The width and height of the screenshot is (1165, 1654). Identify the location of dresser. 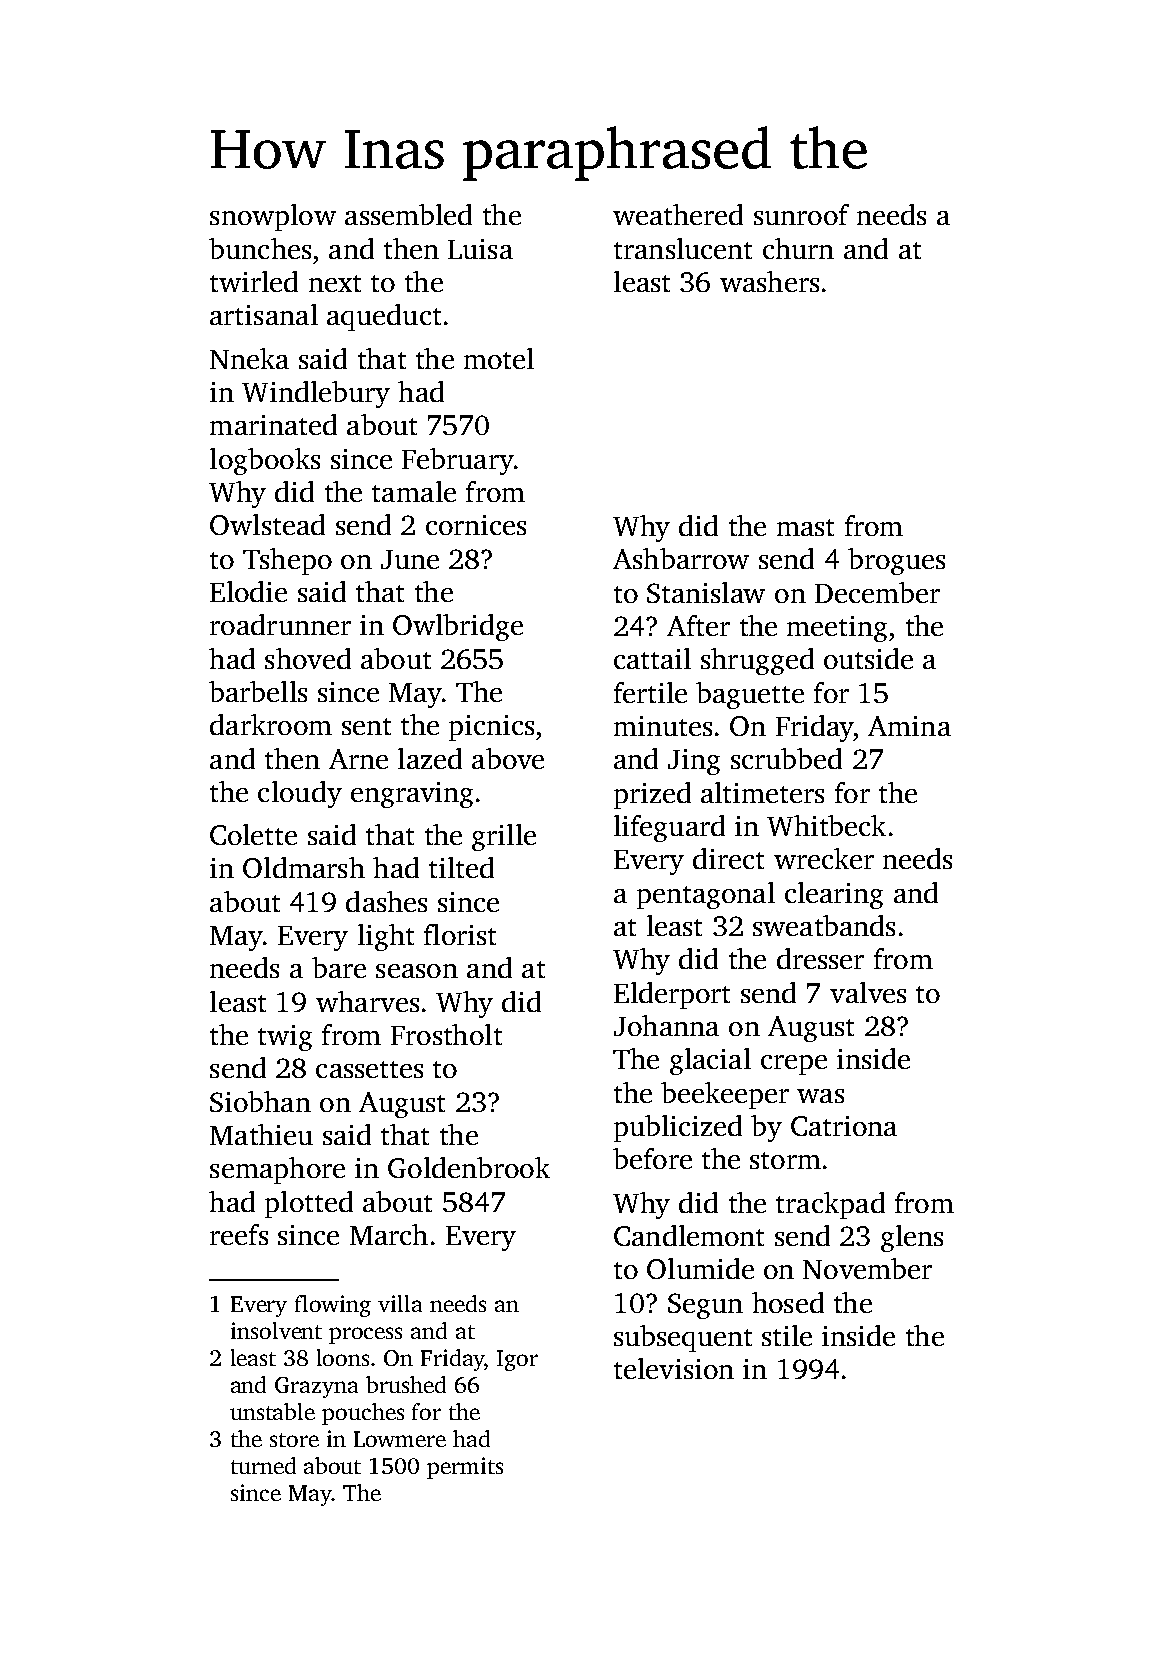
(820, 958).
